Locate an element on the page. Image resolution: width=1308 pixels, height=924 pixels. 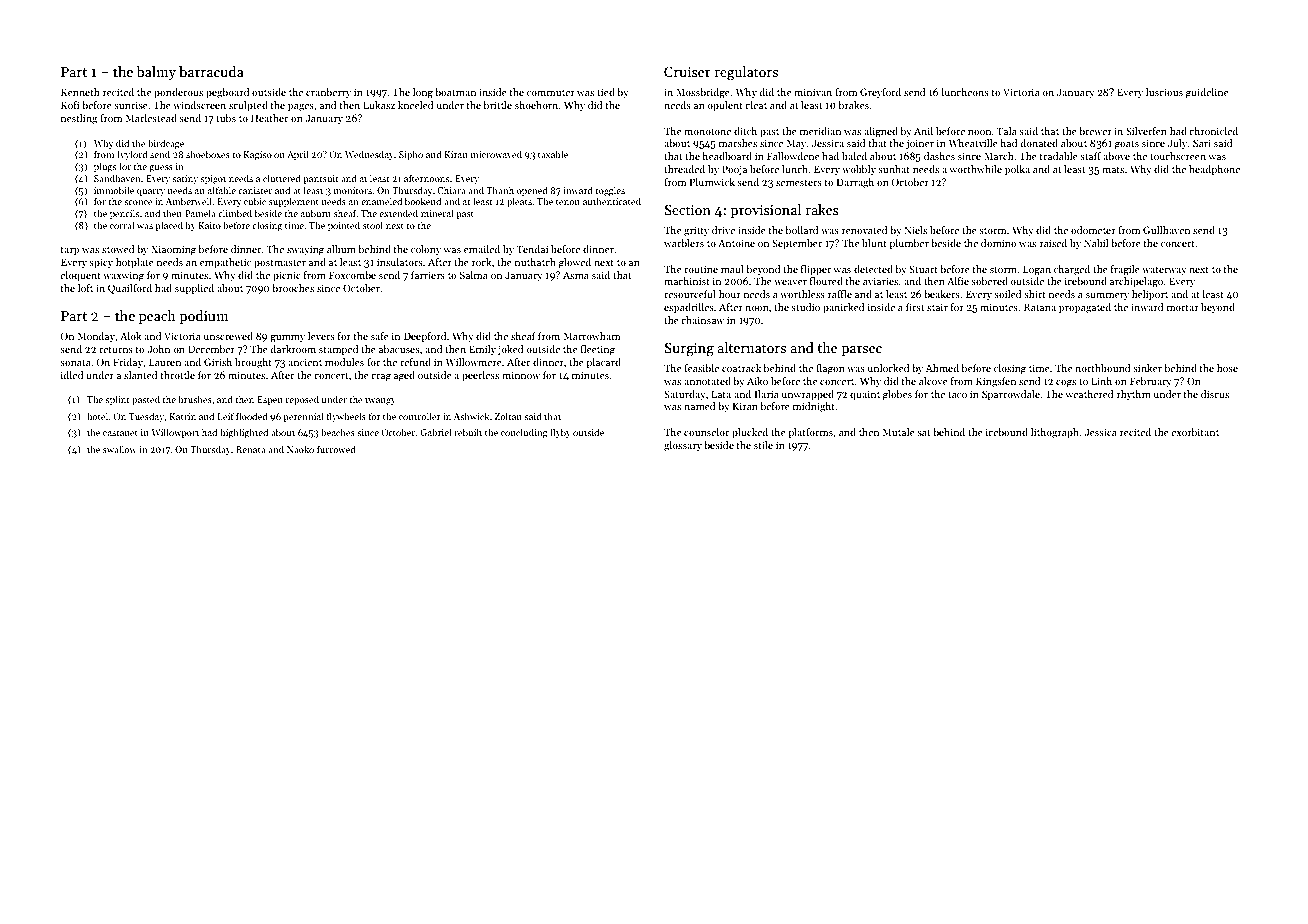
tarp is located at coordinates (69, 251).
